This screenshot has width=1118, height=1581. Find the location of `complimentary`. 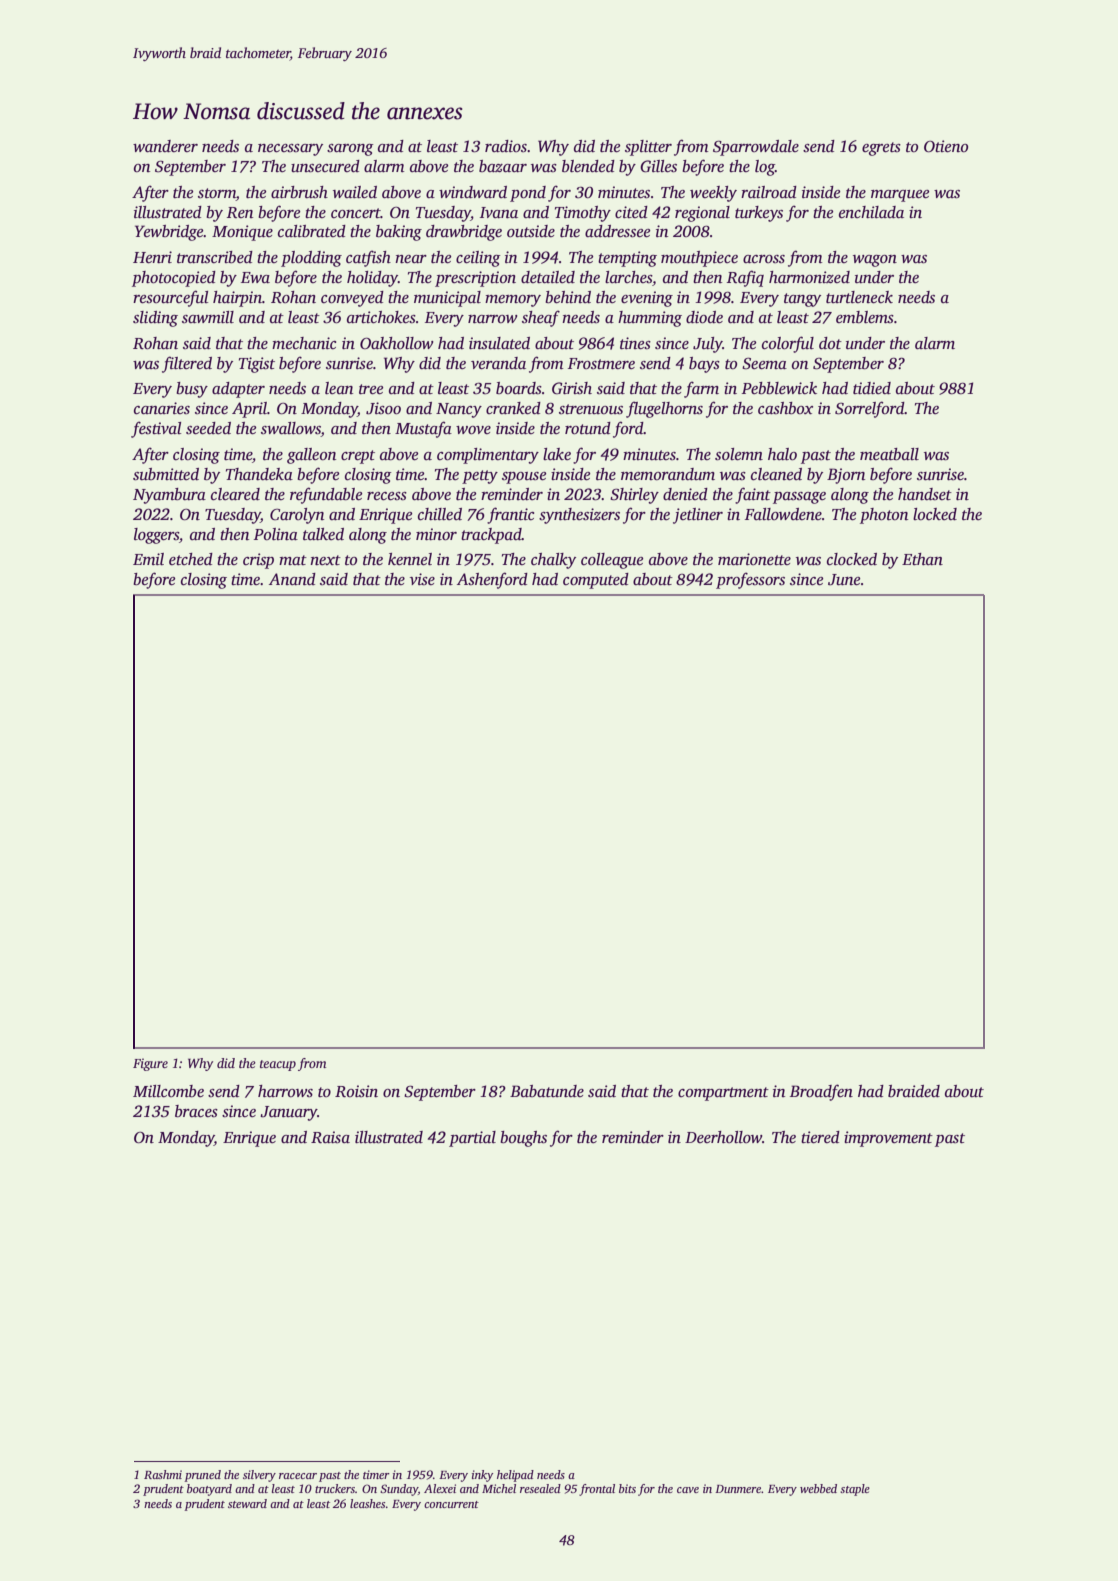

complimentary is located at coordinates (488, 456).
